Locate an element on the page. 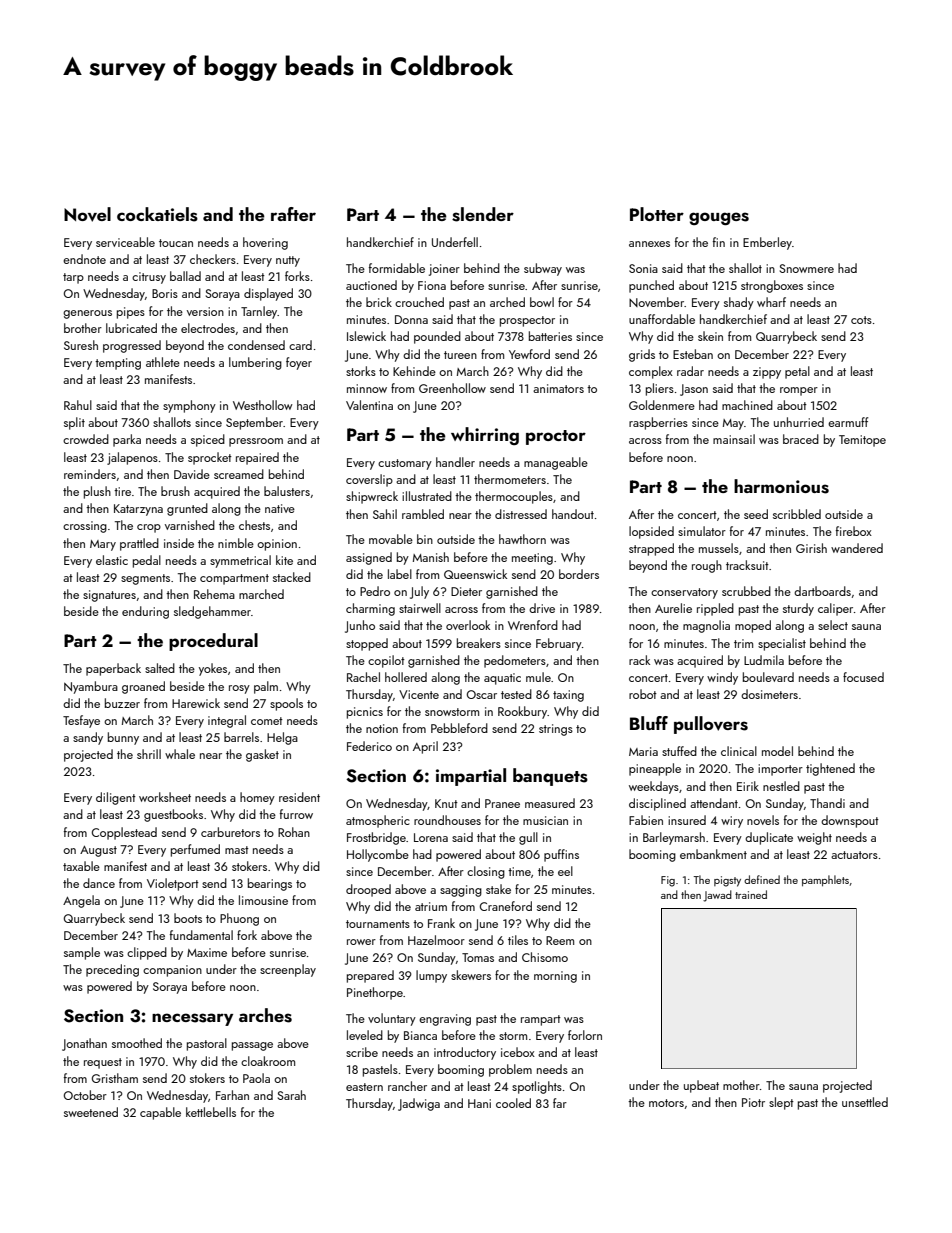 This image has height=1233, width=952. banquets is located at coordinates (550, 777).
